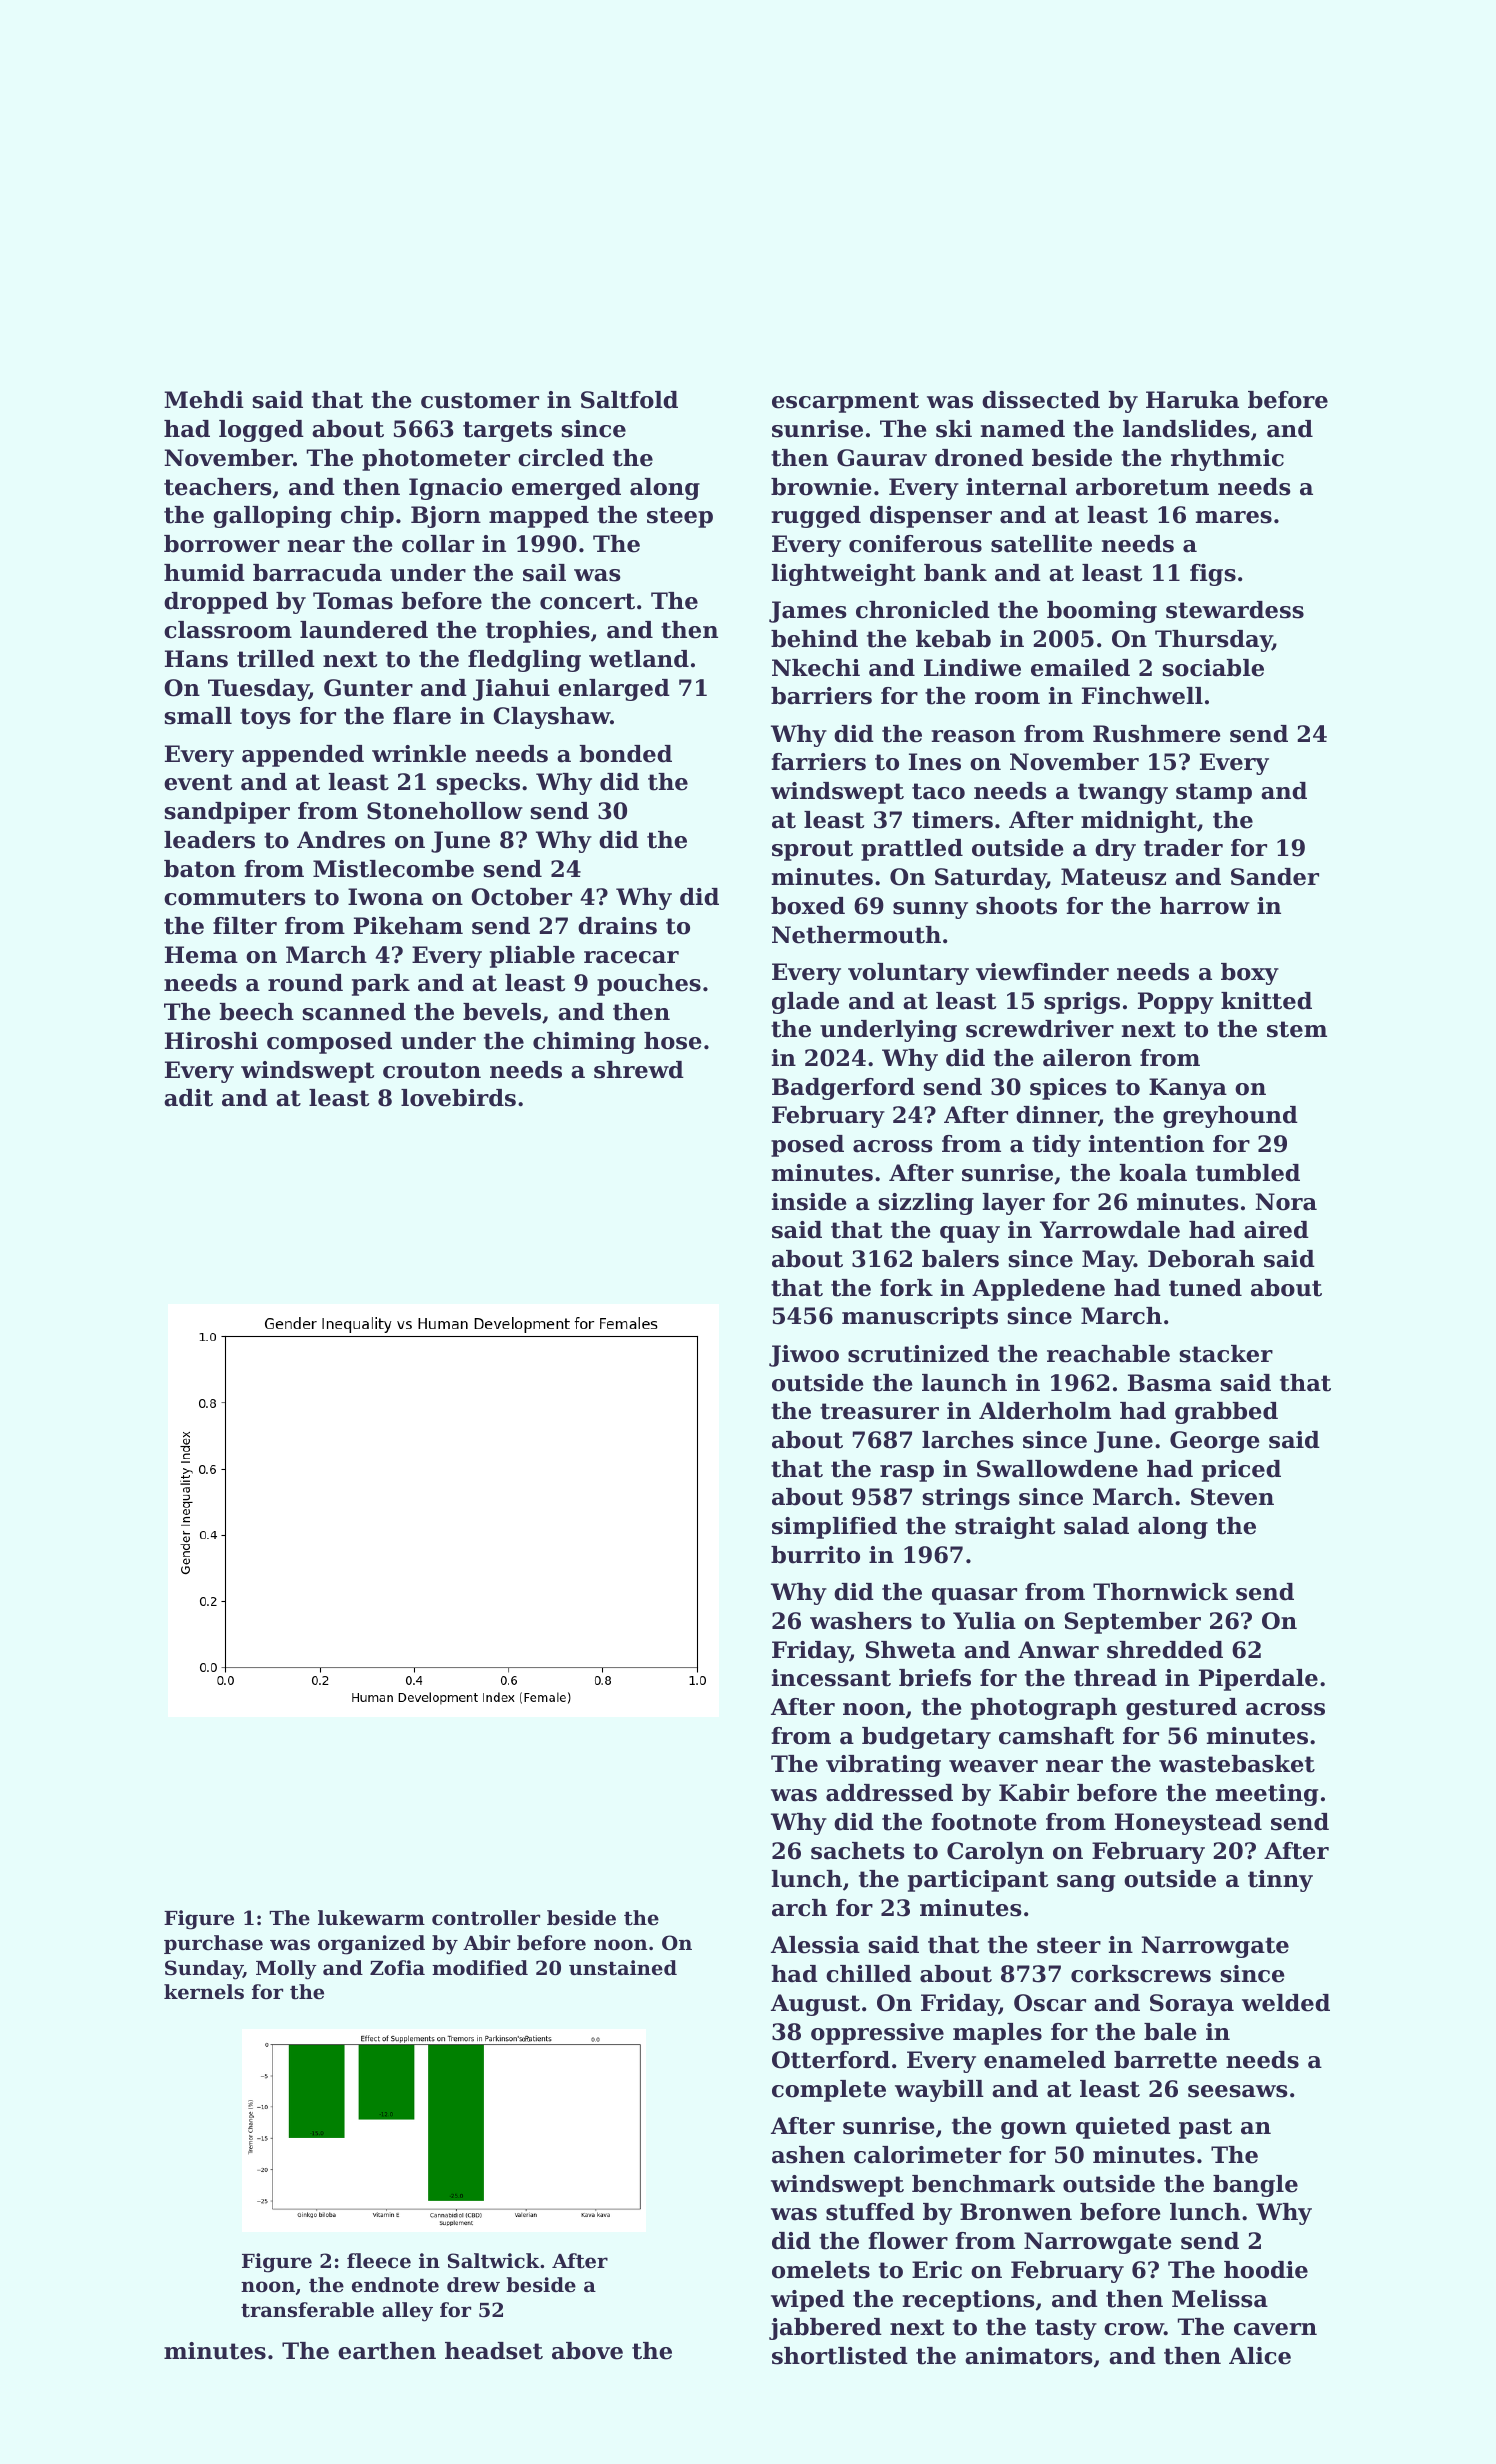 The height and width of the document is (2464, 1496). What do you see at coordinates (845, 402) in the document?
I see `escarpment` at bounding box center [845, 402].
